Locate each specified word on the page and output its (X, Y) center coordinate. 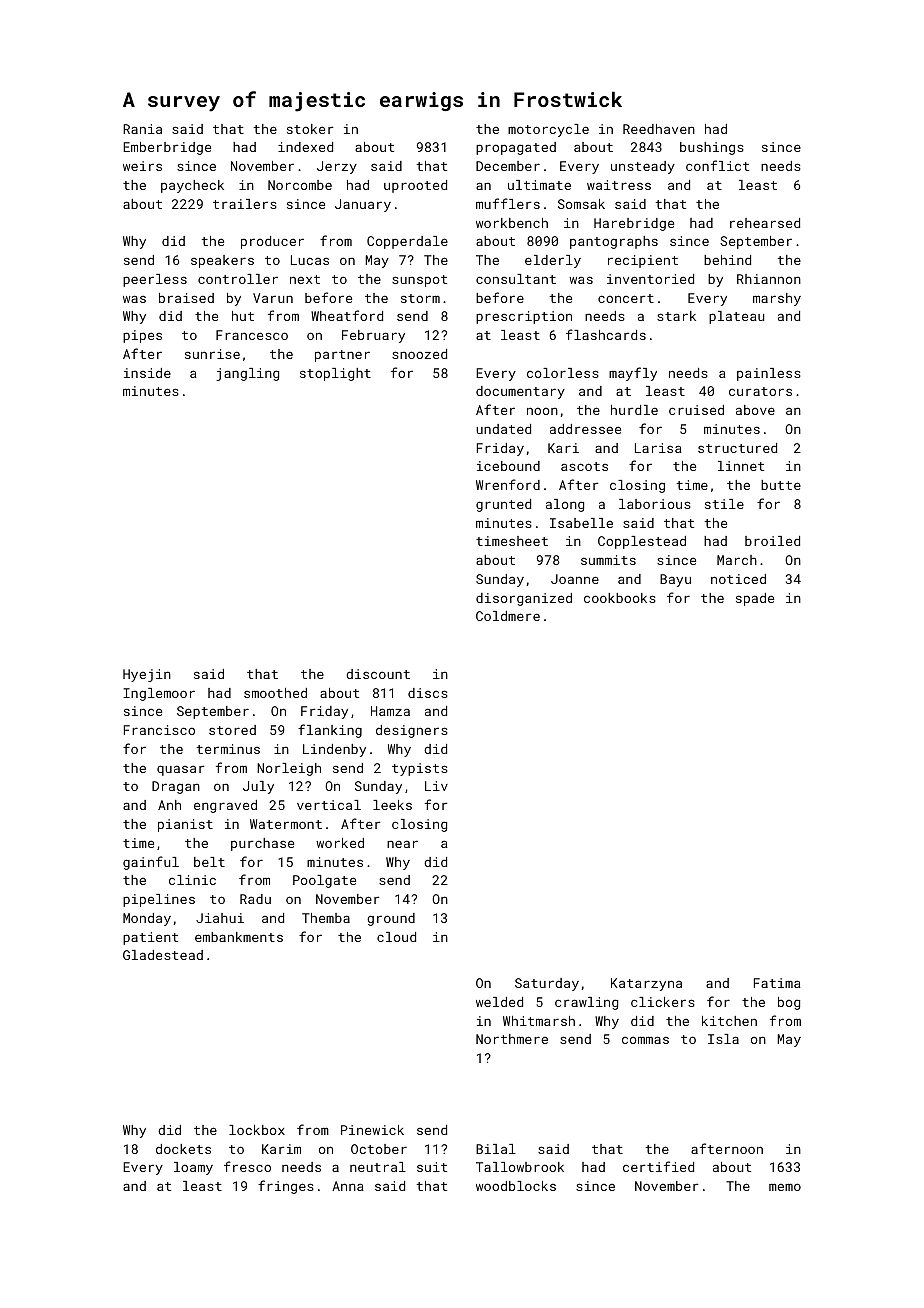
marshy (777, 299)
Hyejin (147, 675)
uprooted (415, 186)
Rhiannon (769, 279)
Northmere (512, 1039)
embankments (239, 937)
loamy (193, 1168)
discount (378, 674)
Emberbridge (167, 148)
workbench (512, 223)
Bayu (675, 580)
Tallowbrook (520, 1167)
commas (645, 1040)
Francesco (252, 335)
